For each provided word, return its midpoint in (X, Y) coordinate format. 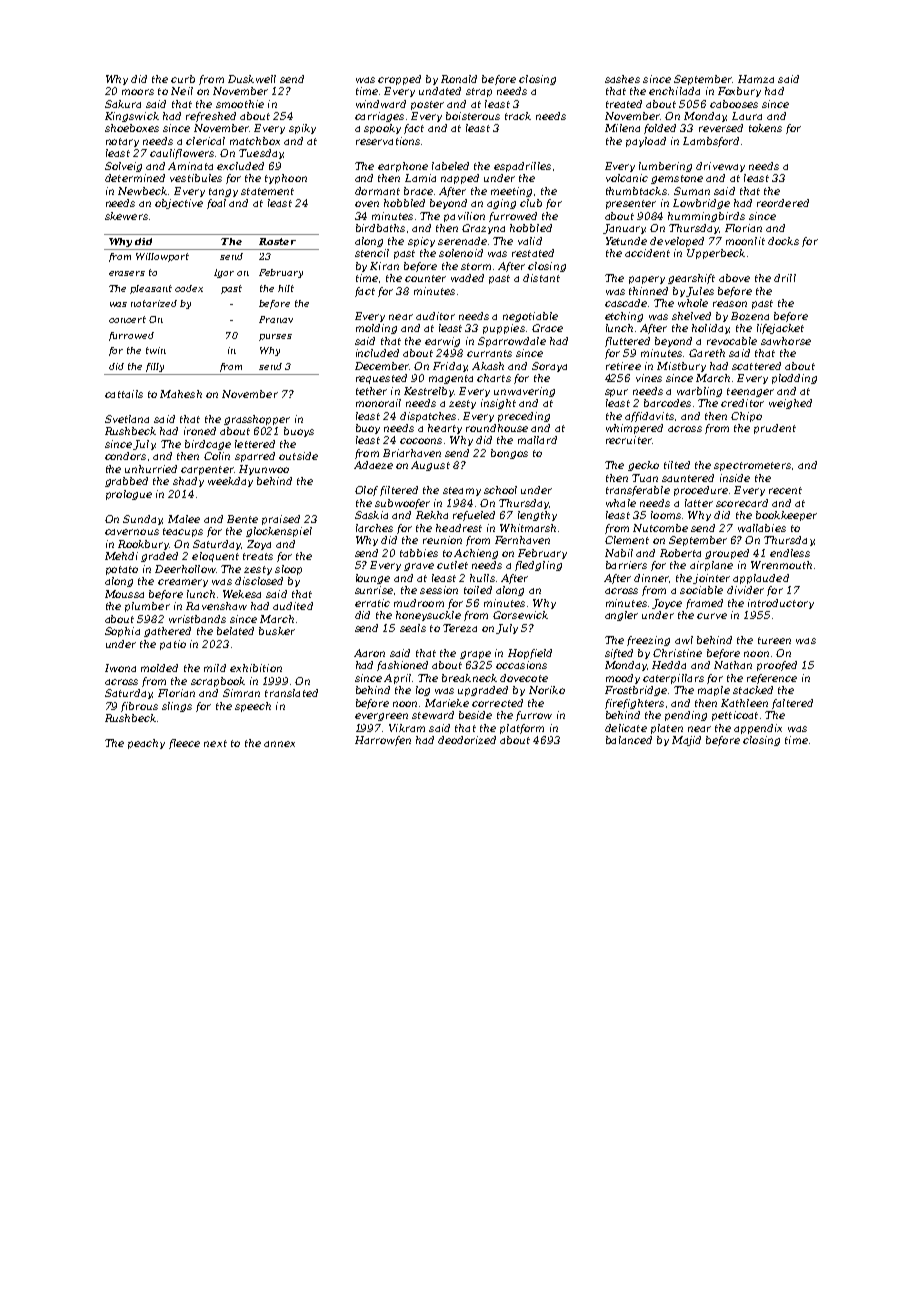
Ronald (459, 79)
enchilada (674, 91)
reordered (783, 203)
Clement (627, 540)
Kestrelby (429, 392)
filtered (399, 491)
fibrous (139, 707)
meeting (511, 192)
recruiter (629, 440)
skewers (126, 216)
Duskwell (252, 79)
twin (156, 350)
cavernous (132, 532)
